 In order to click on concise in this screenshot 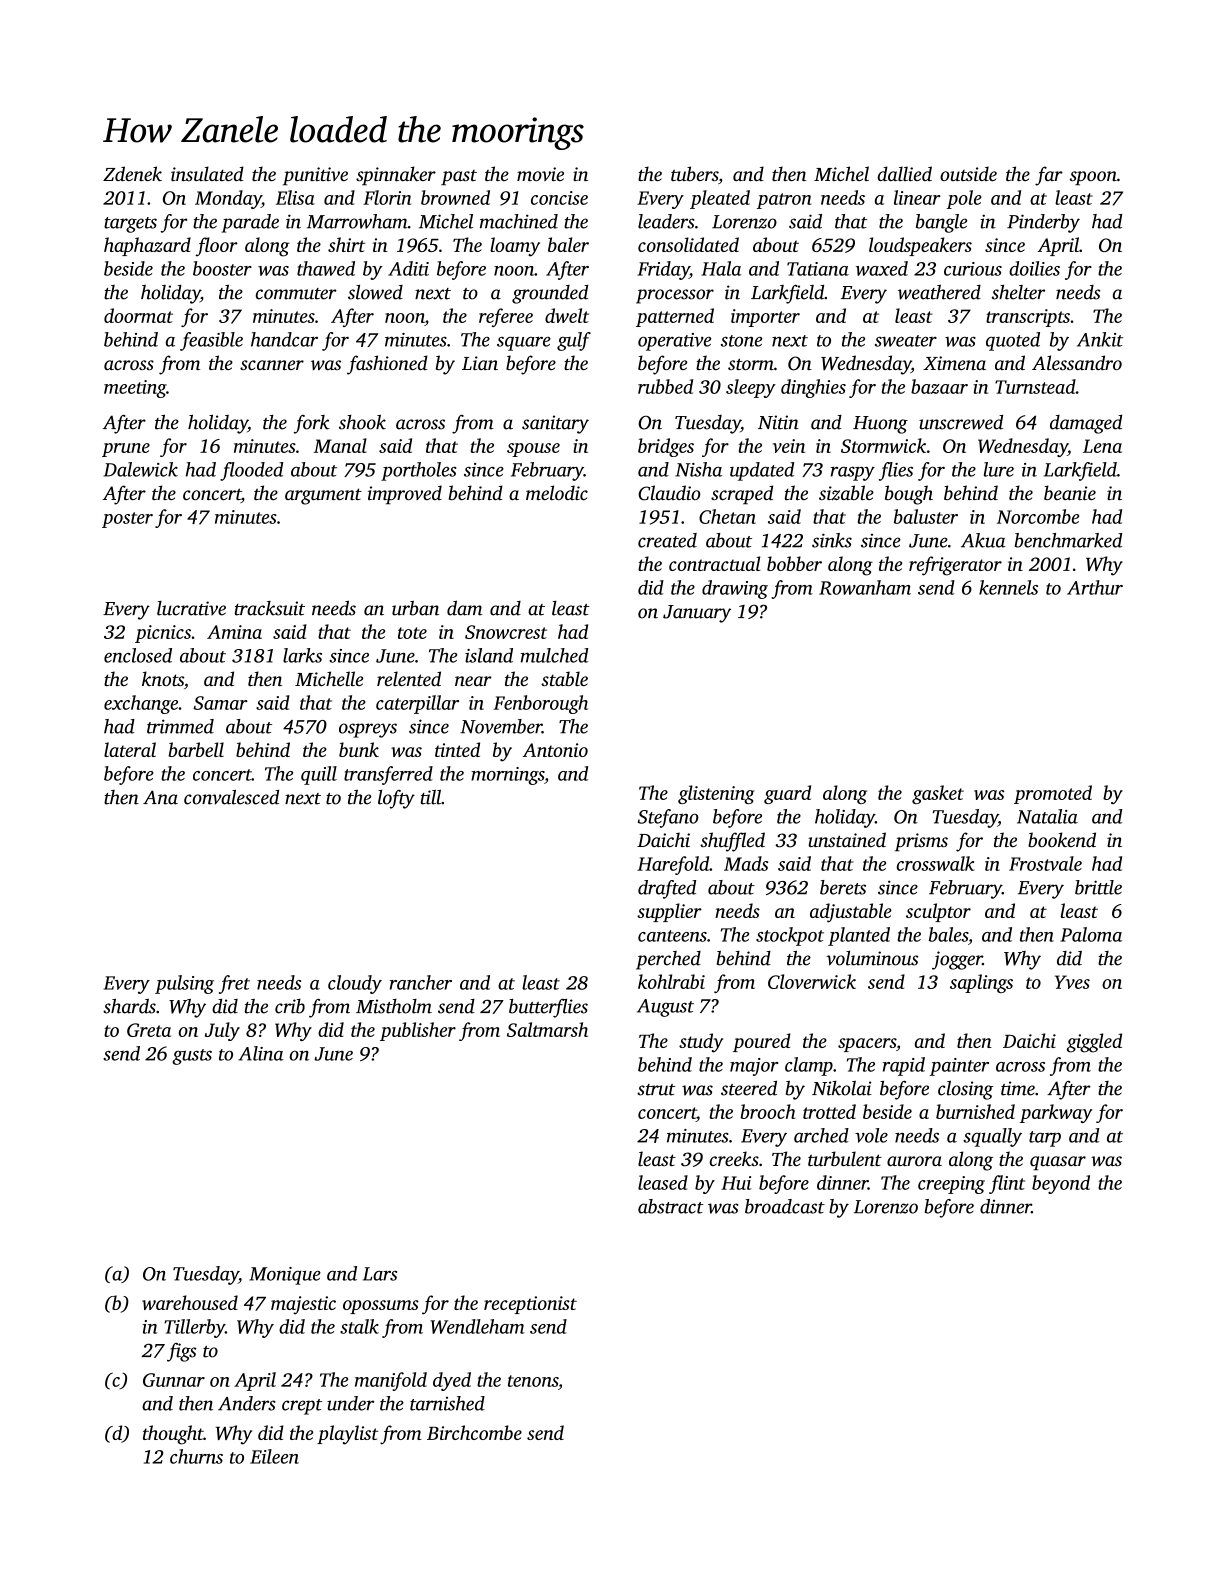, I will do `click(559, 198)`.
